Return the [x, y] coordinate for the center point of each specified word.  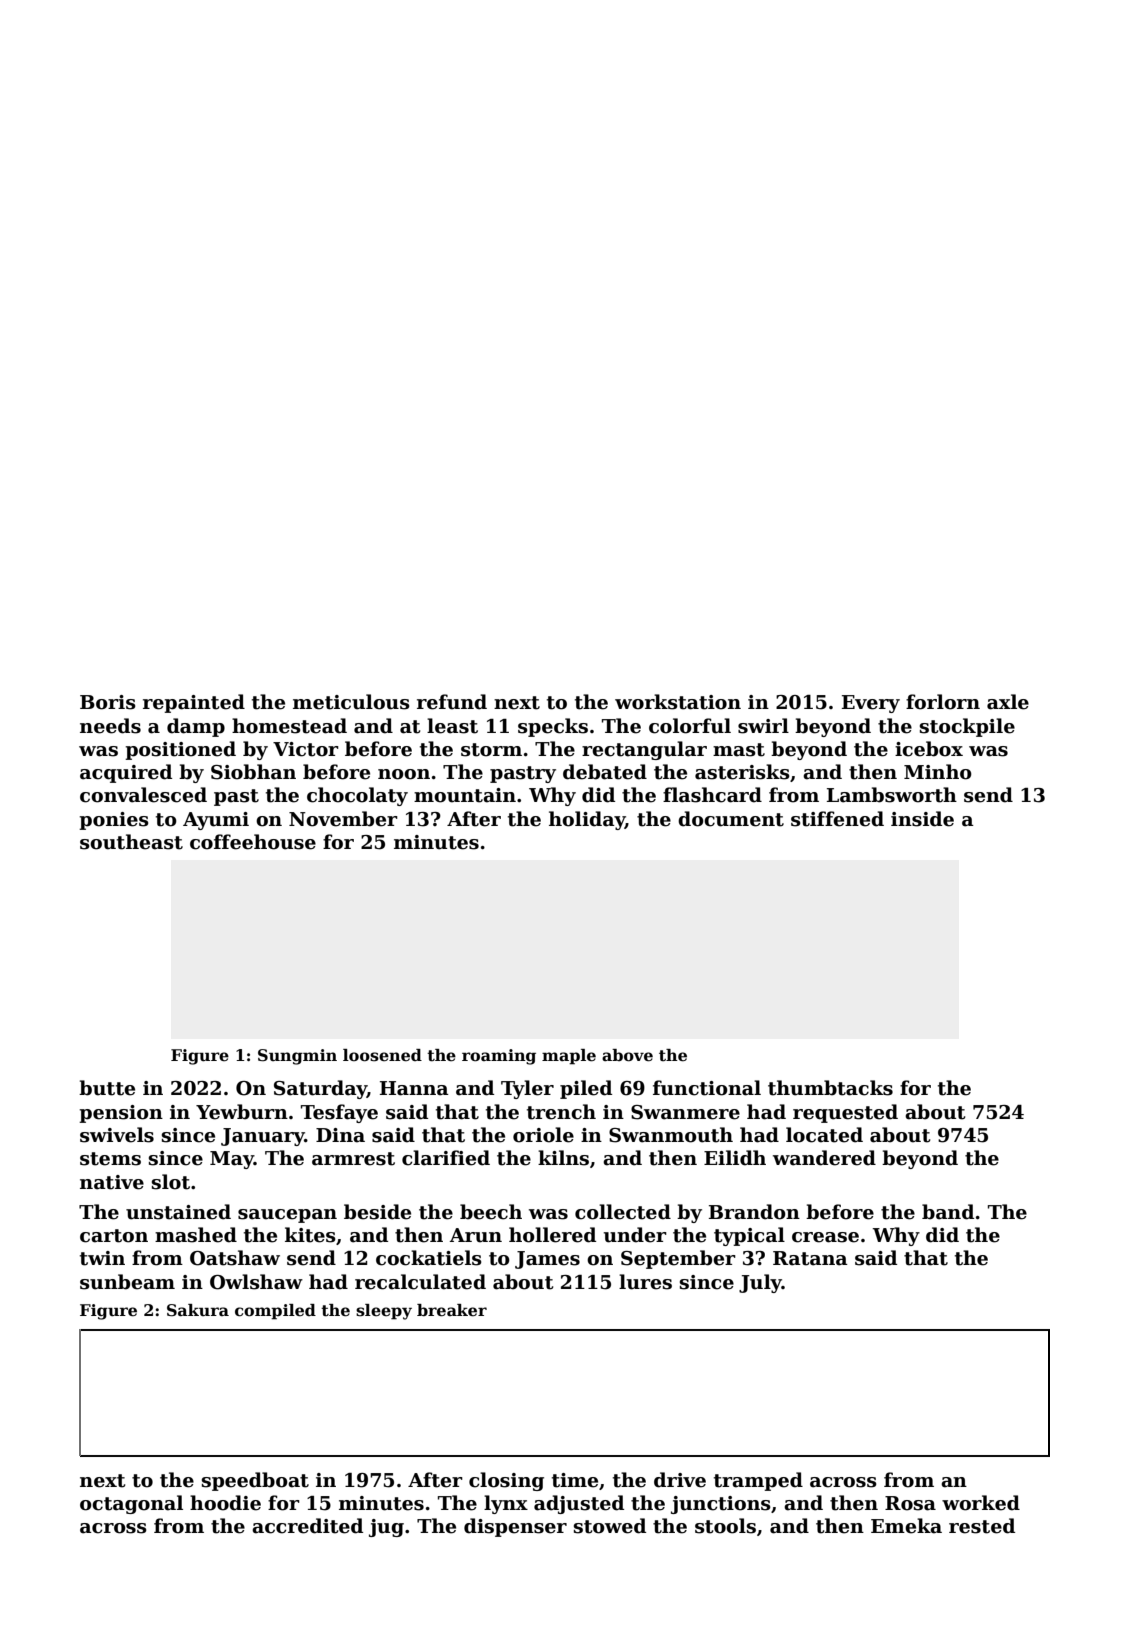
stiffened [837, 819]
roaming [499, 1057]
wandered [824, 1158]
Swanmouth [671, 1135]
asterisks [742, 772]
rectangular [644, 750]
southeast [131, 842]
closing [506, 1481]
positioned [180, 750]
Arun [476, 1235]
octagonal [131, 1504]
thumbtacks [830, 1088]
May [232, 1160]
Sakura [198, 1310]
